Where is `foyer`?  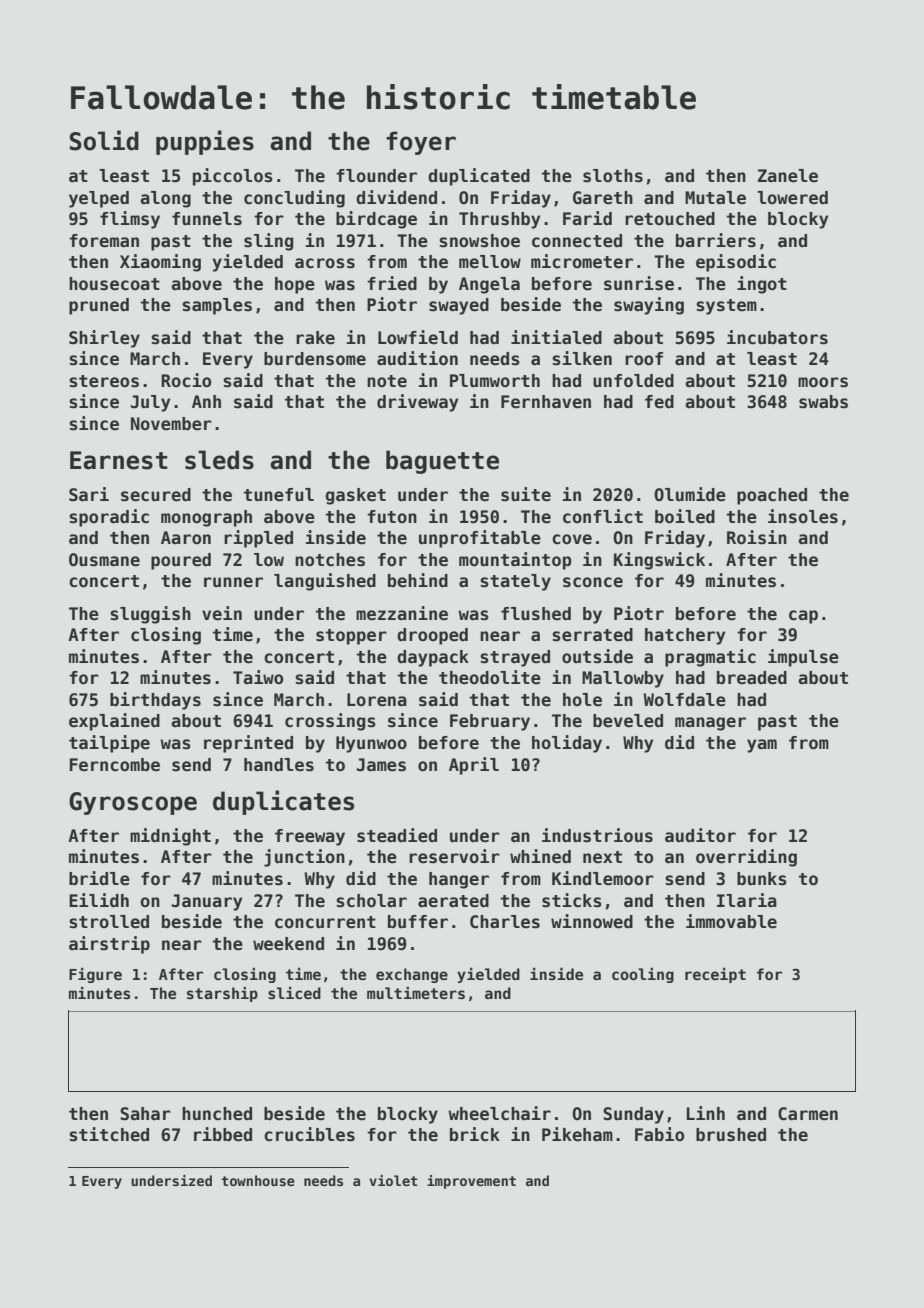 foyer is located at coordinates (421, 143).
